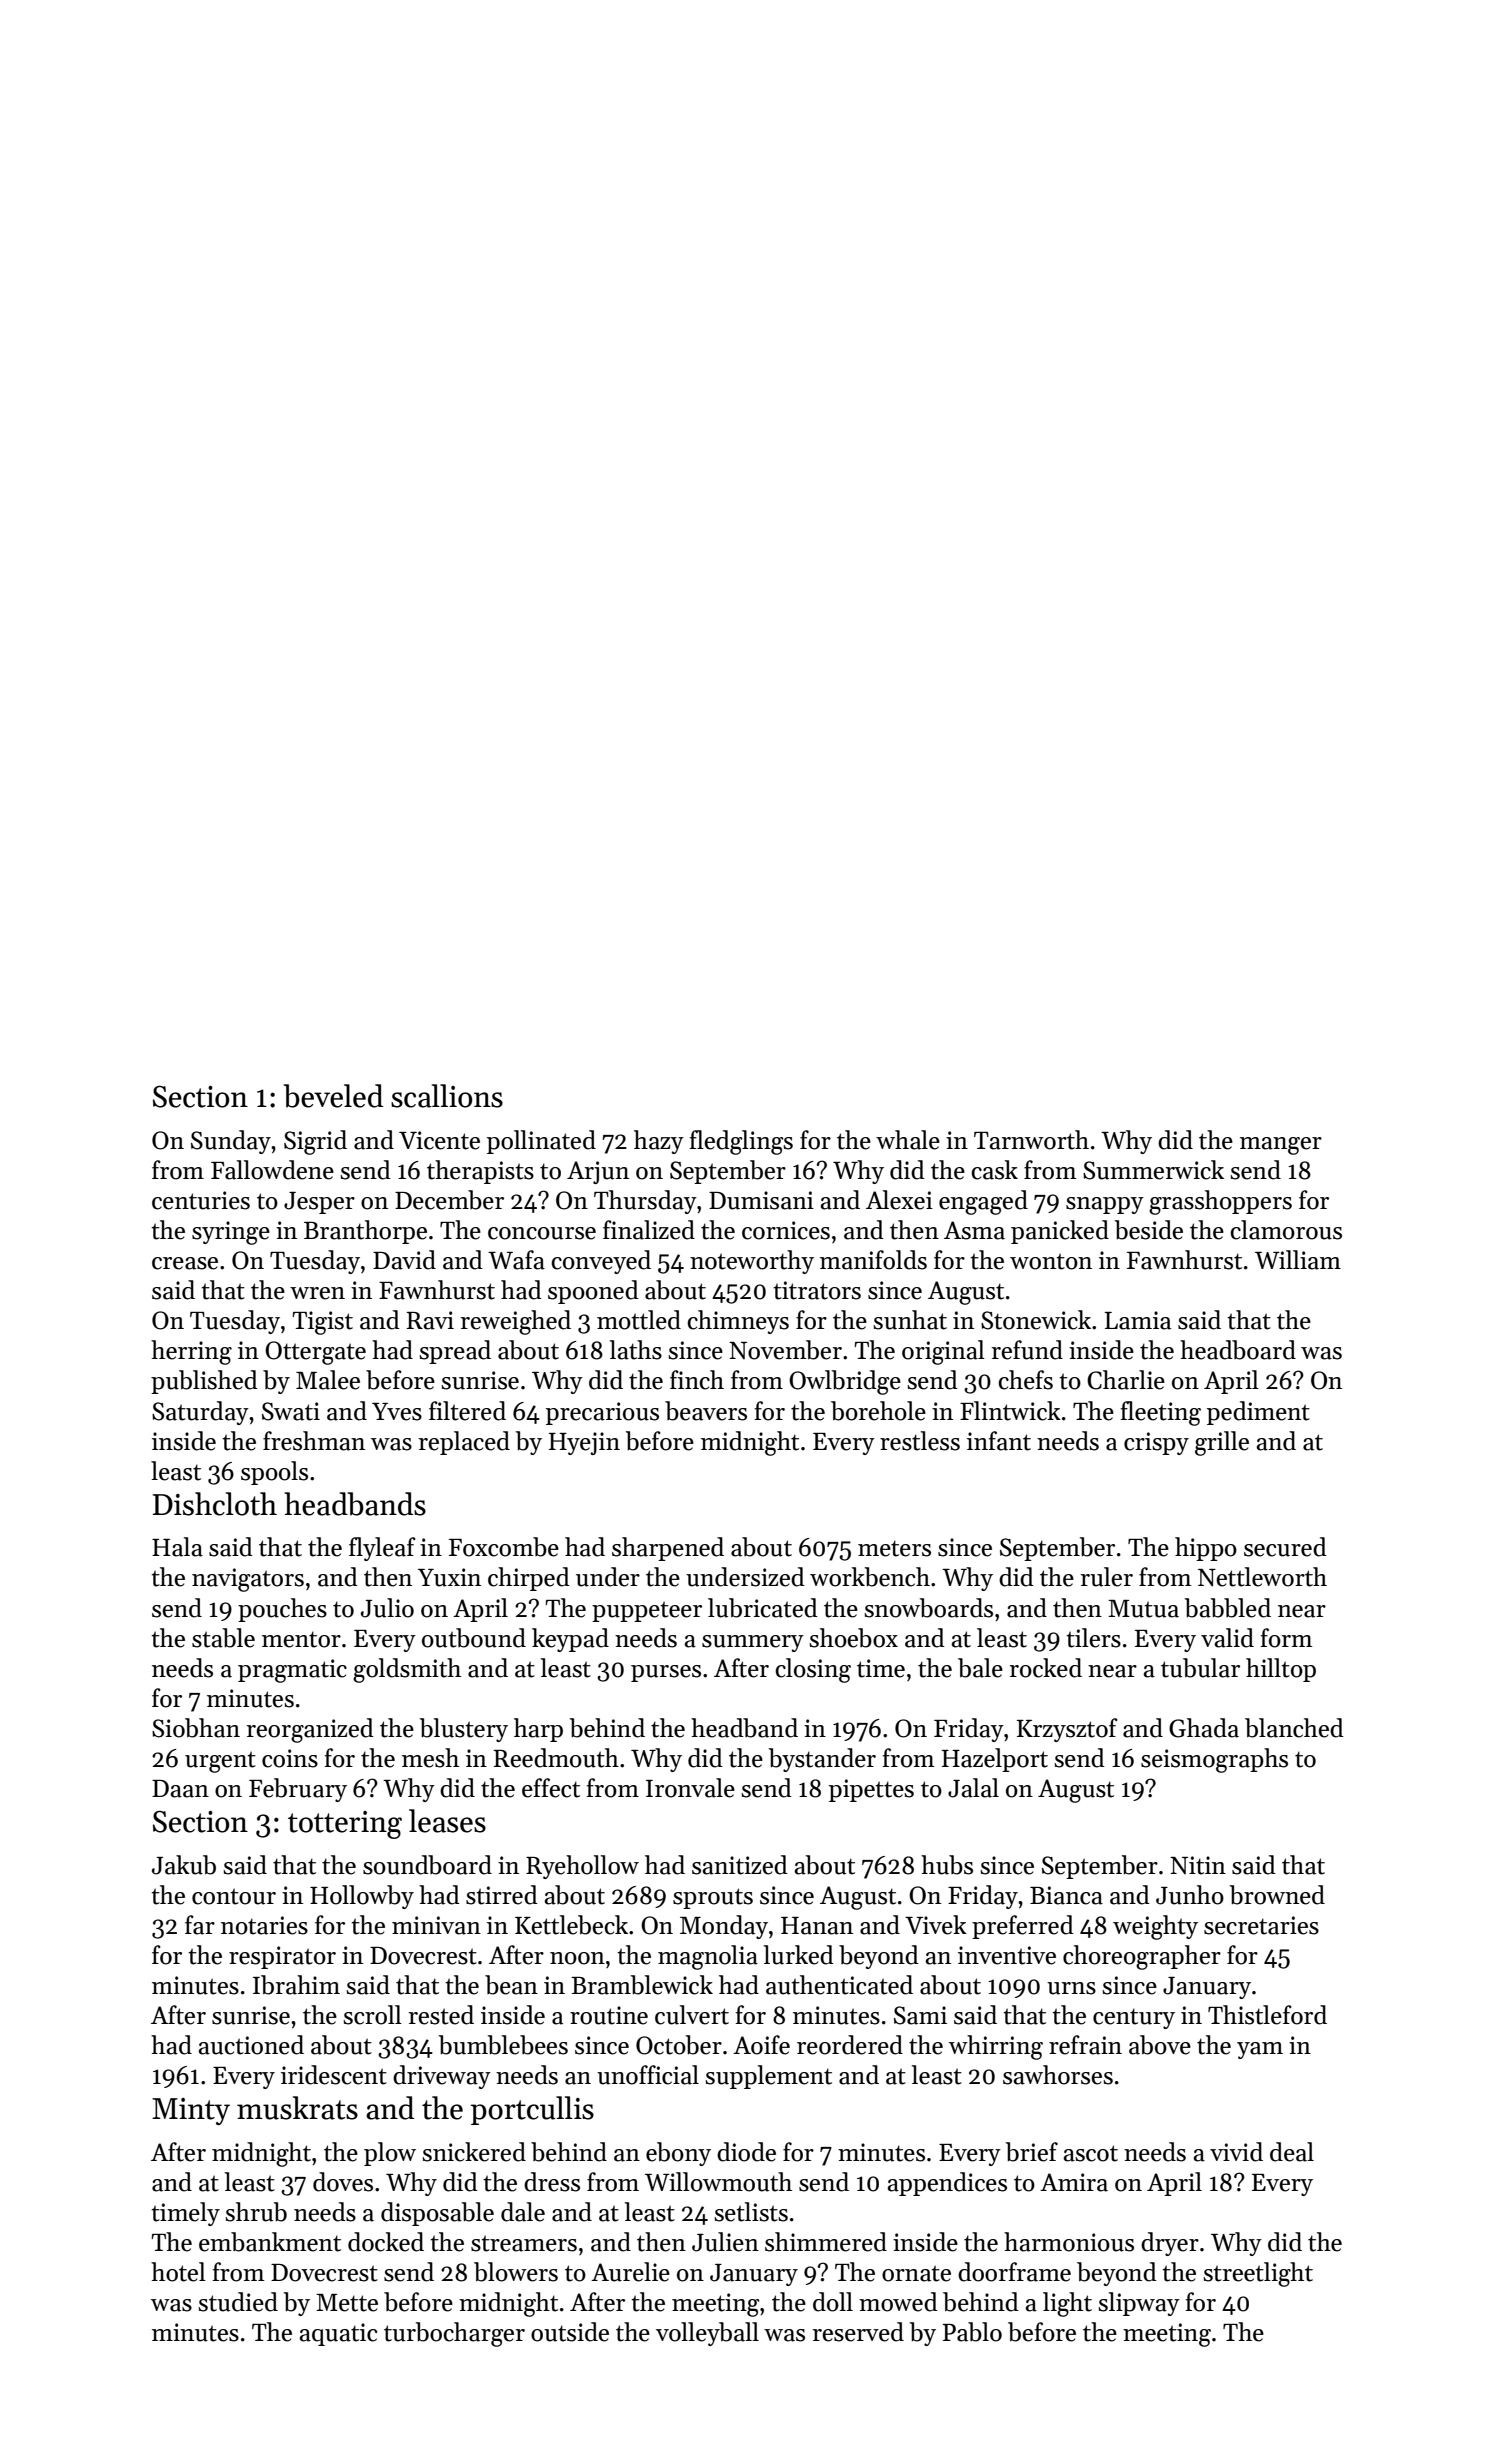 The height and width of the screenshot is (2464, 1496). Describe the element at coordinates (200, 1925) in the screenshot. I see `far` at that location.
